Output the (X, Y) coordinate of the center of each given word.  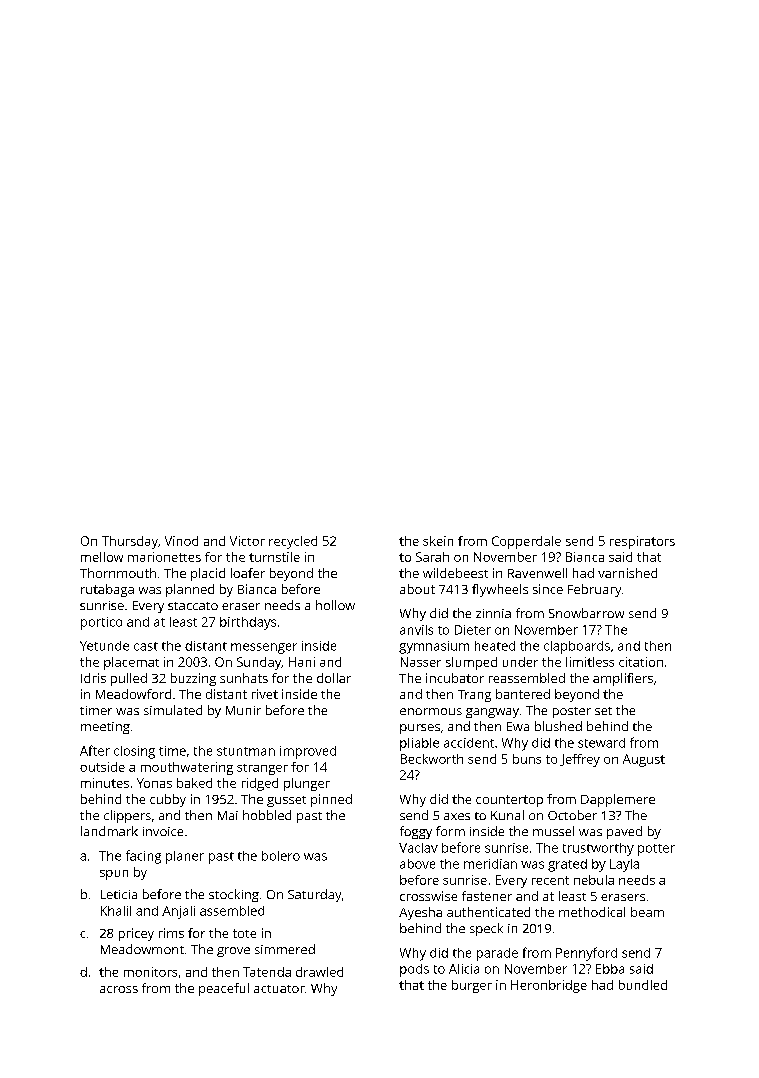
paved (624, 832)
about (417, 589)
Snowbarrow (586, 613)
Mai (228, 815)
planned (190, 590)
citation (641, 662)
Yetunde (104, 646)
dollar (334, 678)
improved (308, 752)
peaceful (224, 989)
